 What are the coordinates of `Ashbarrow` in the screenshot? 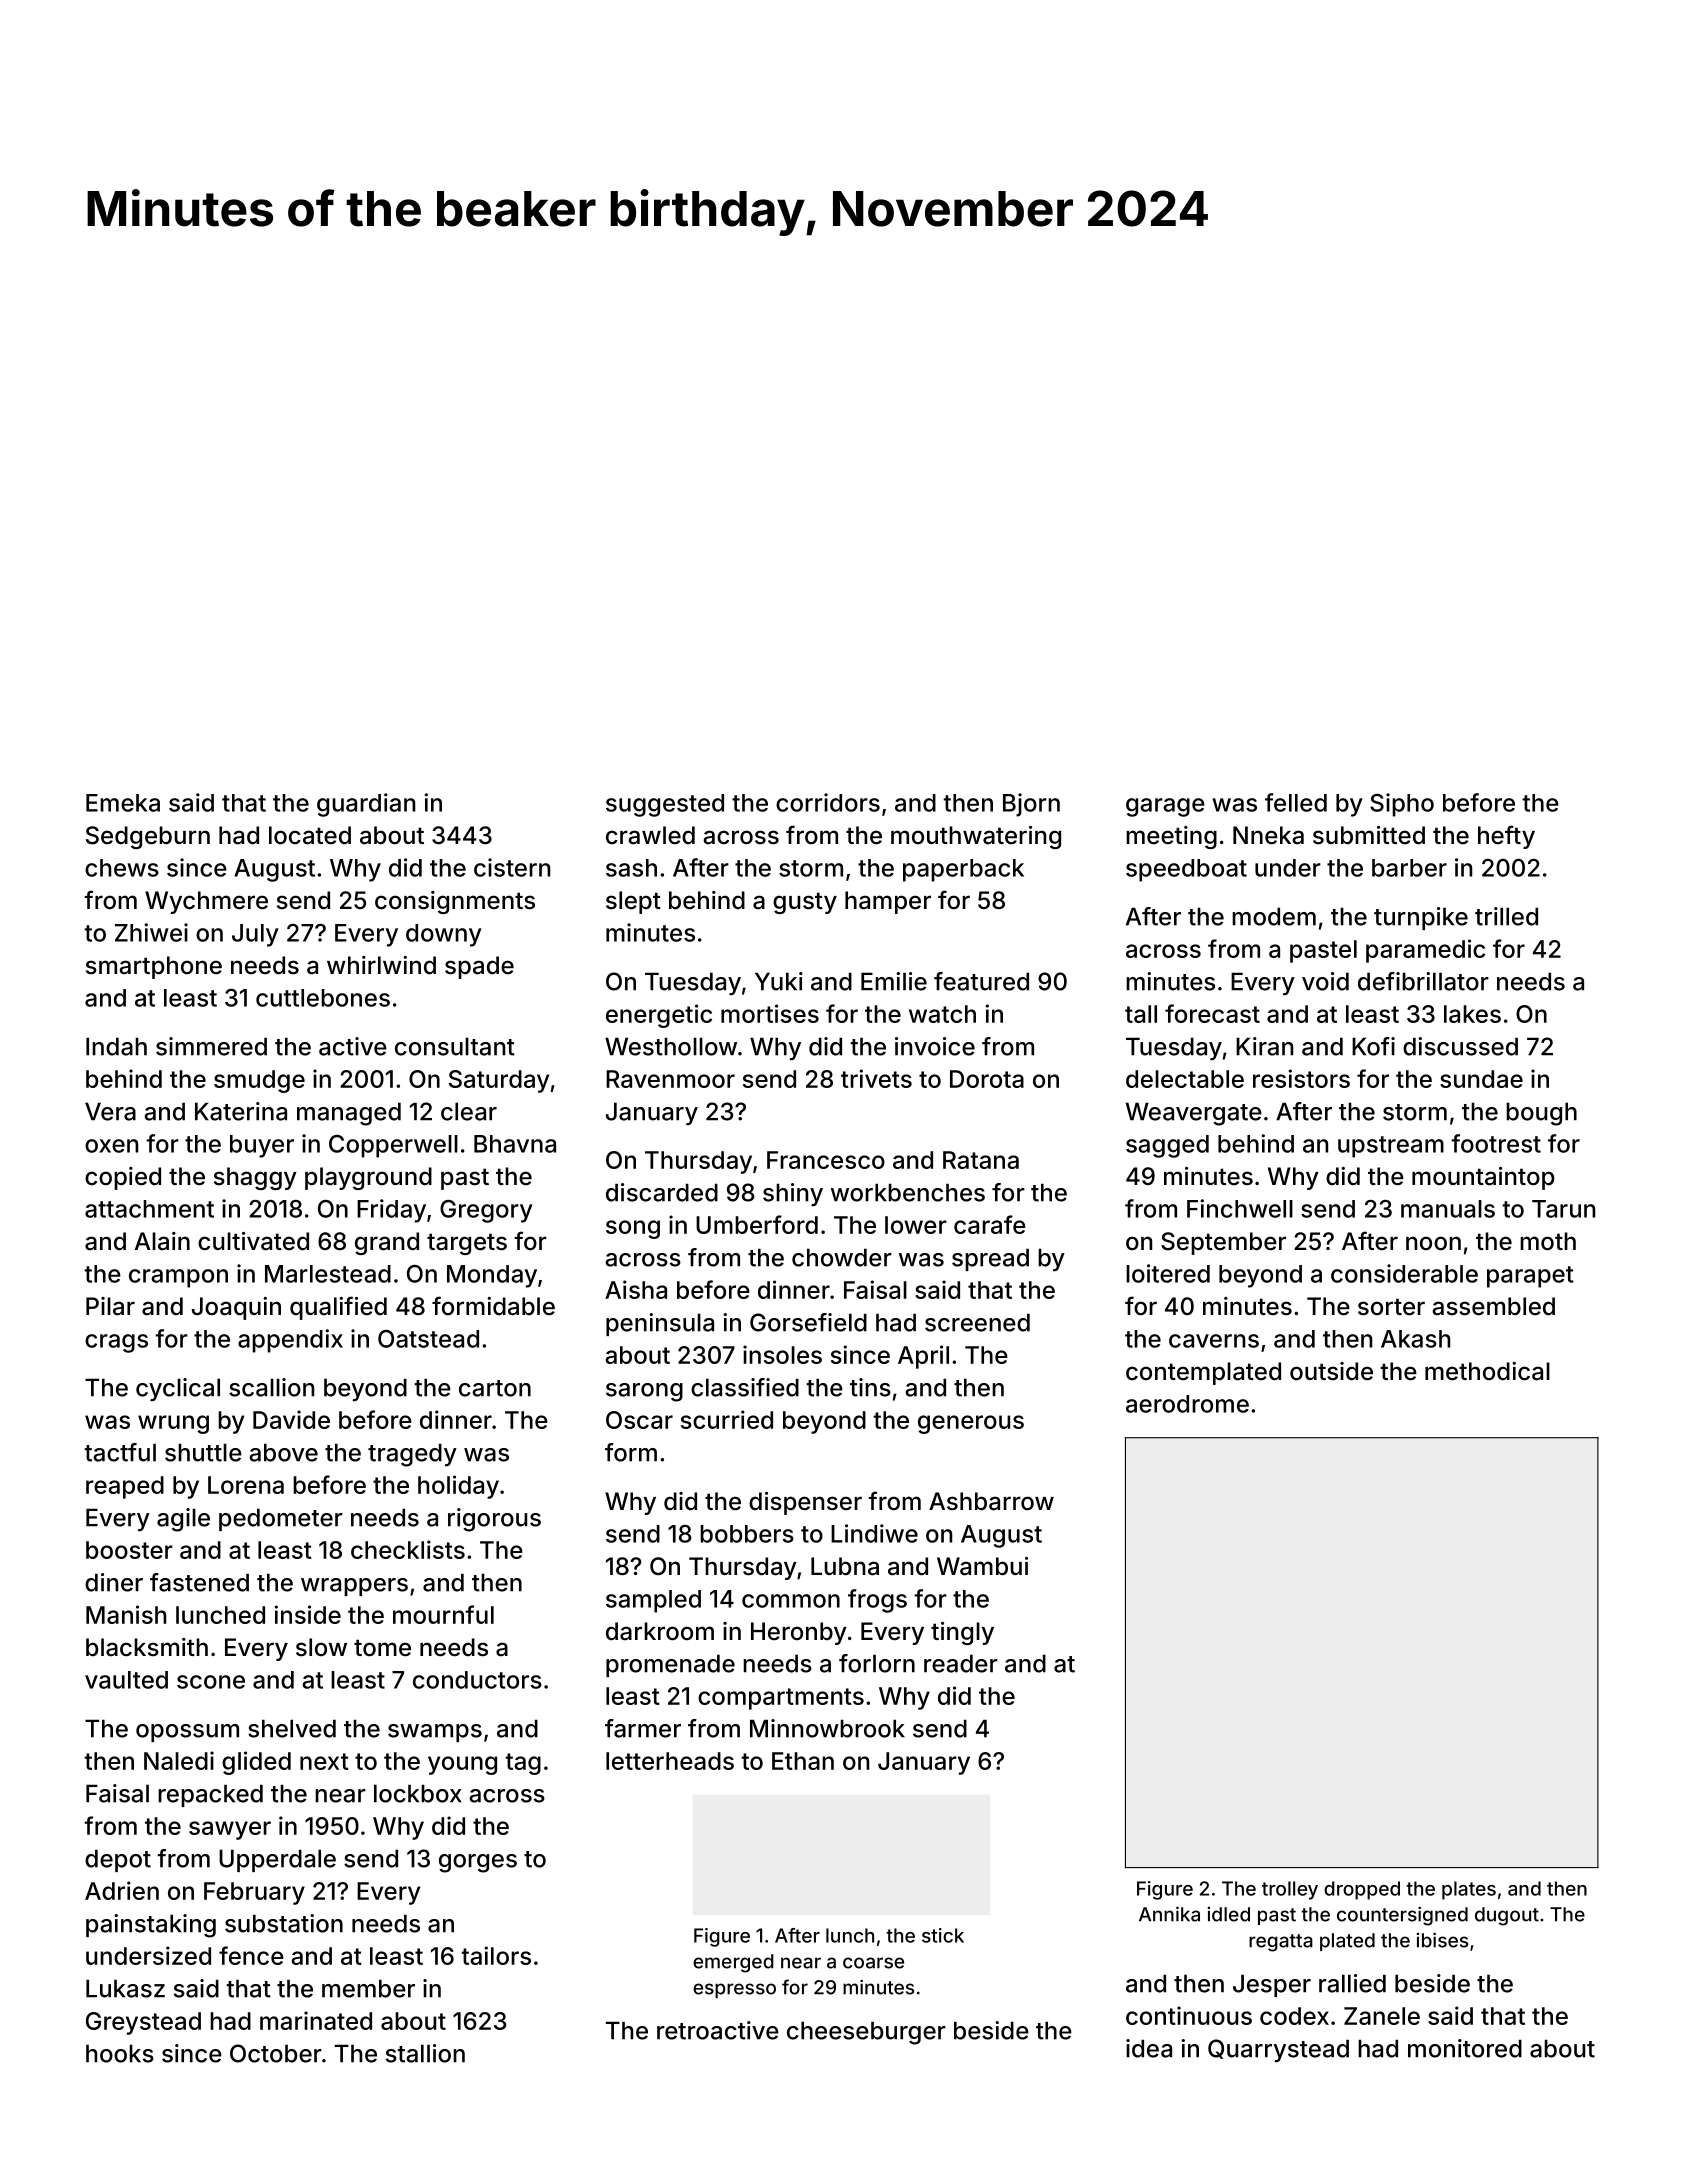 It's located at (991, 1501).
